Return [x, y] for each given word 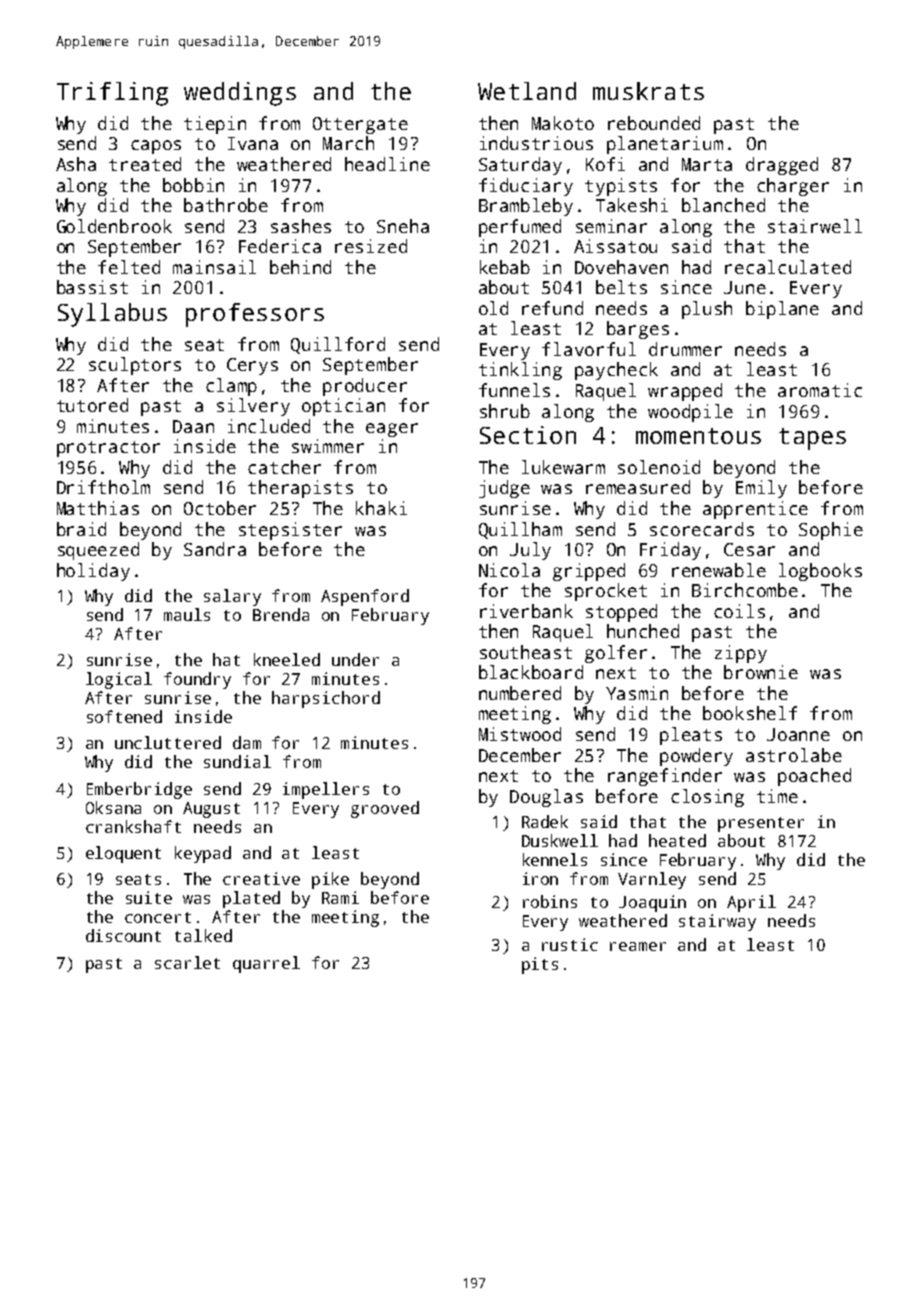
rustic [570, 944]
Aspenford [365, 597]
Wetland [527, 91]
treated [145, 164]
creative [261, 878]
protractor [108, 449]
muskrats [648, 91]
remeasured [638, 487]
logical [119, 680]
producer [365, 387]
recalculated [788, 267]
